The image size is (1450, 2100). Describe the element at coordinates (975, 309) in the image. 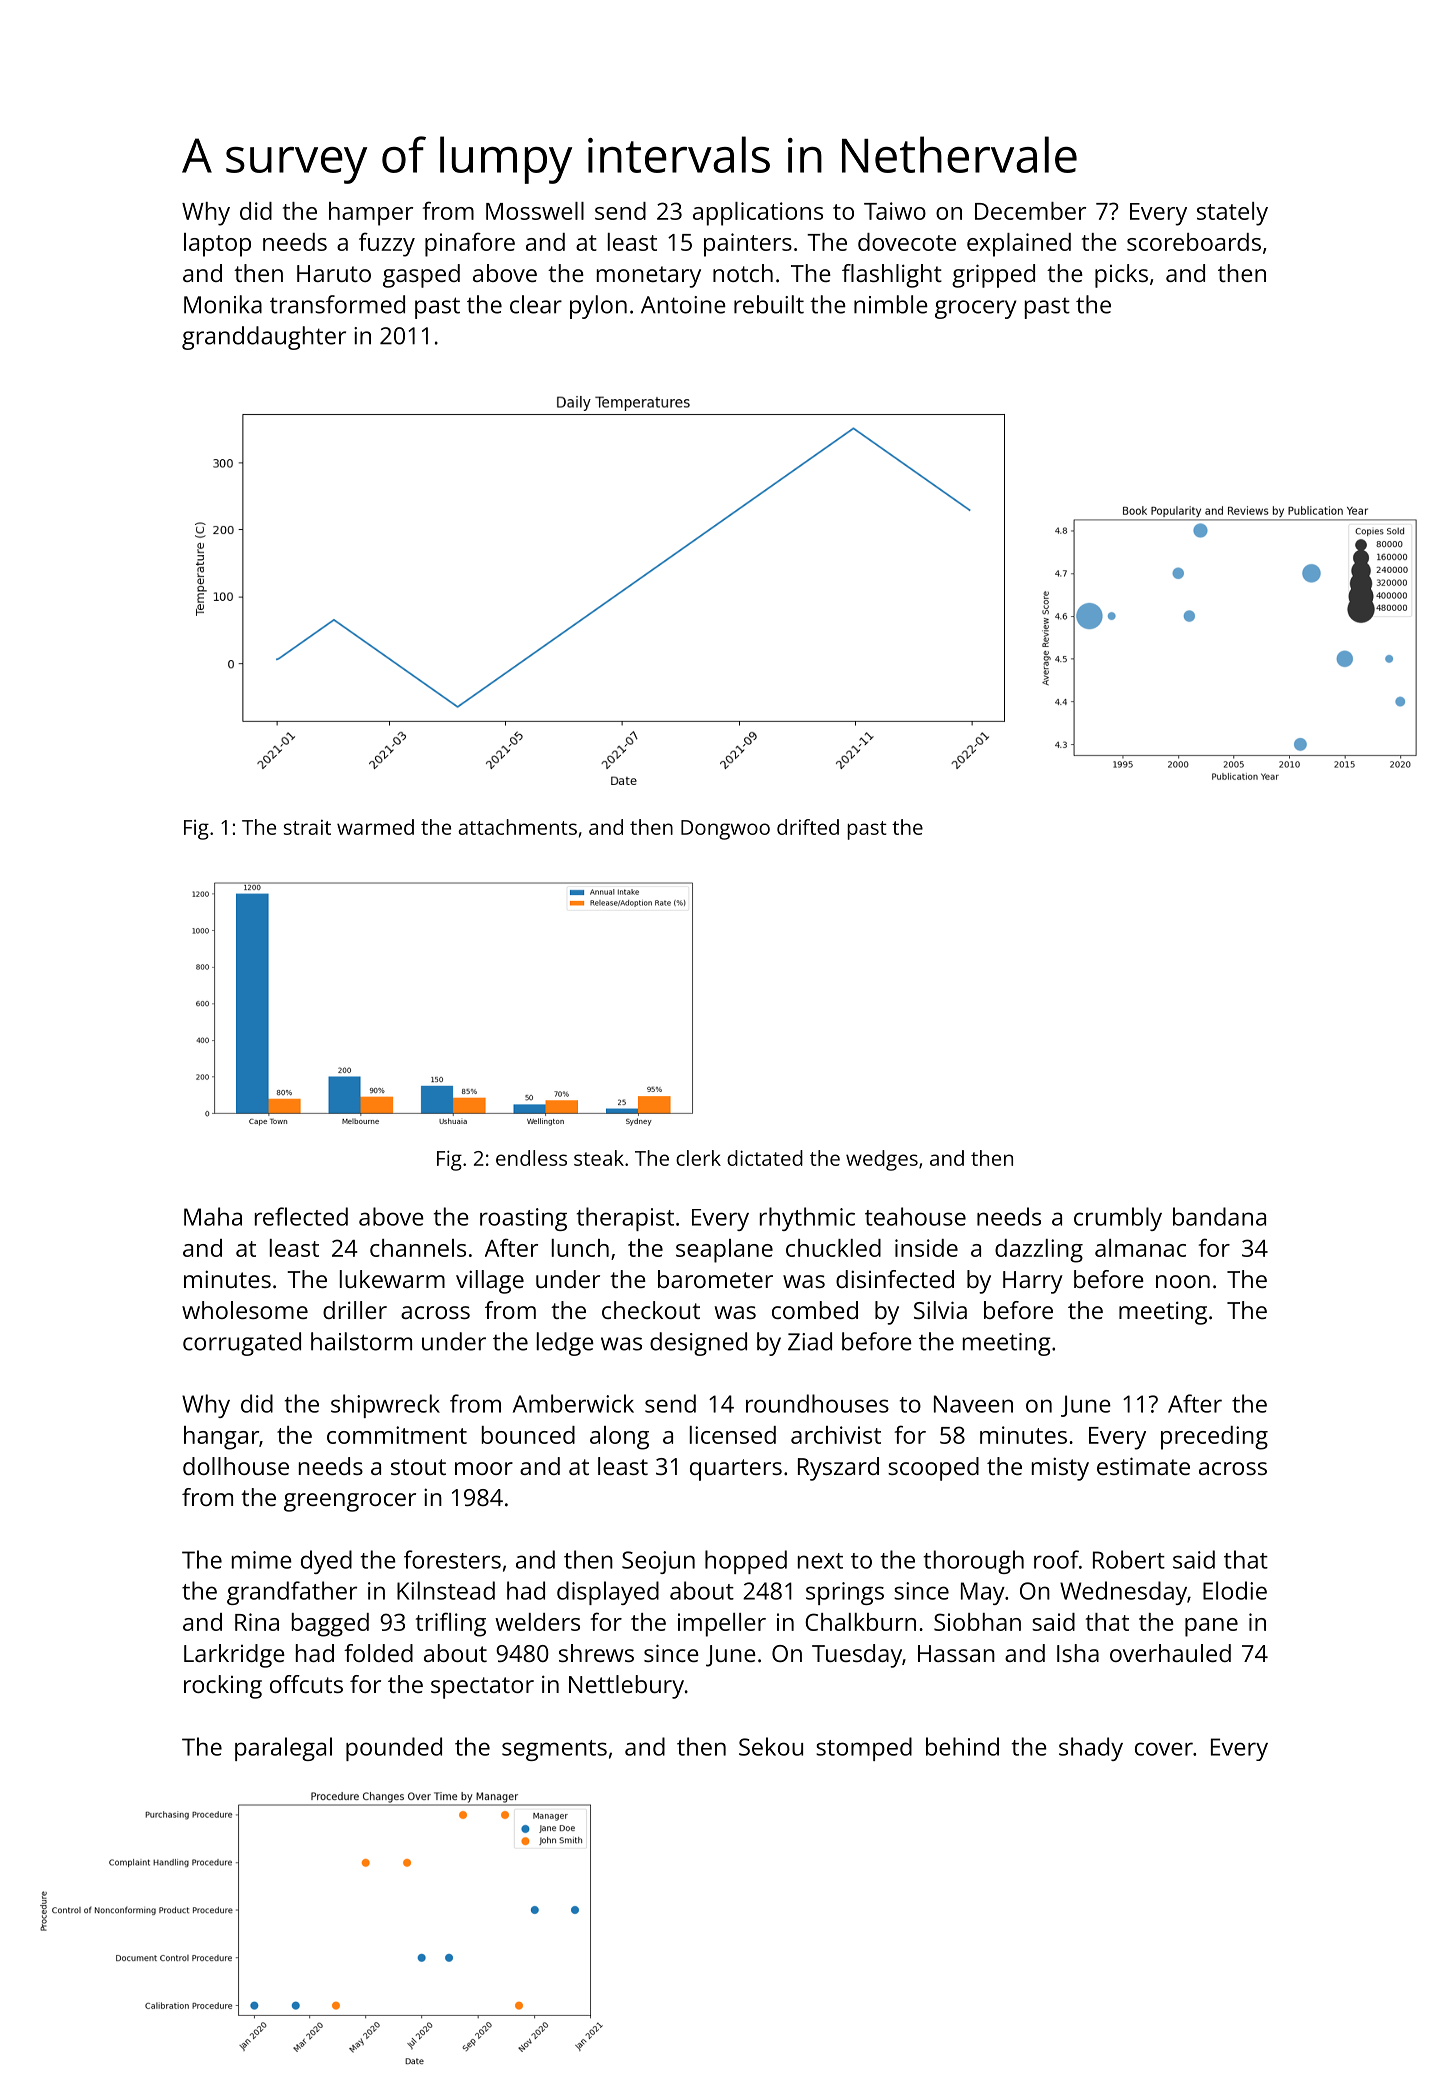

I see `grocery` at that location.
